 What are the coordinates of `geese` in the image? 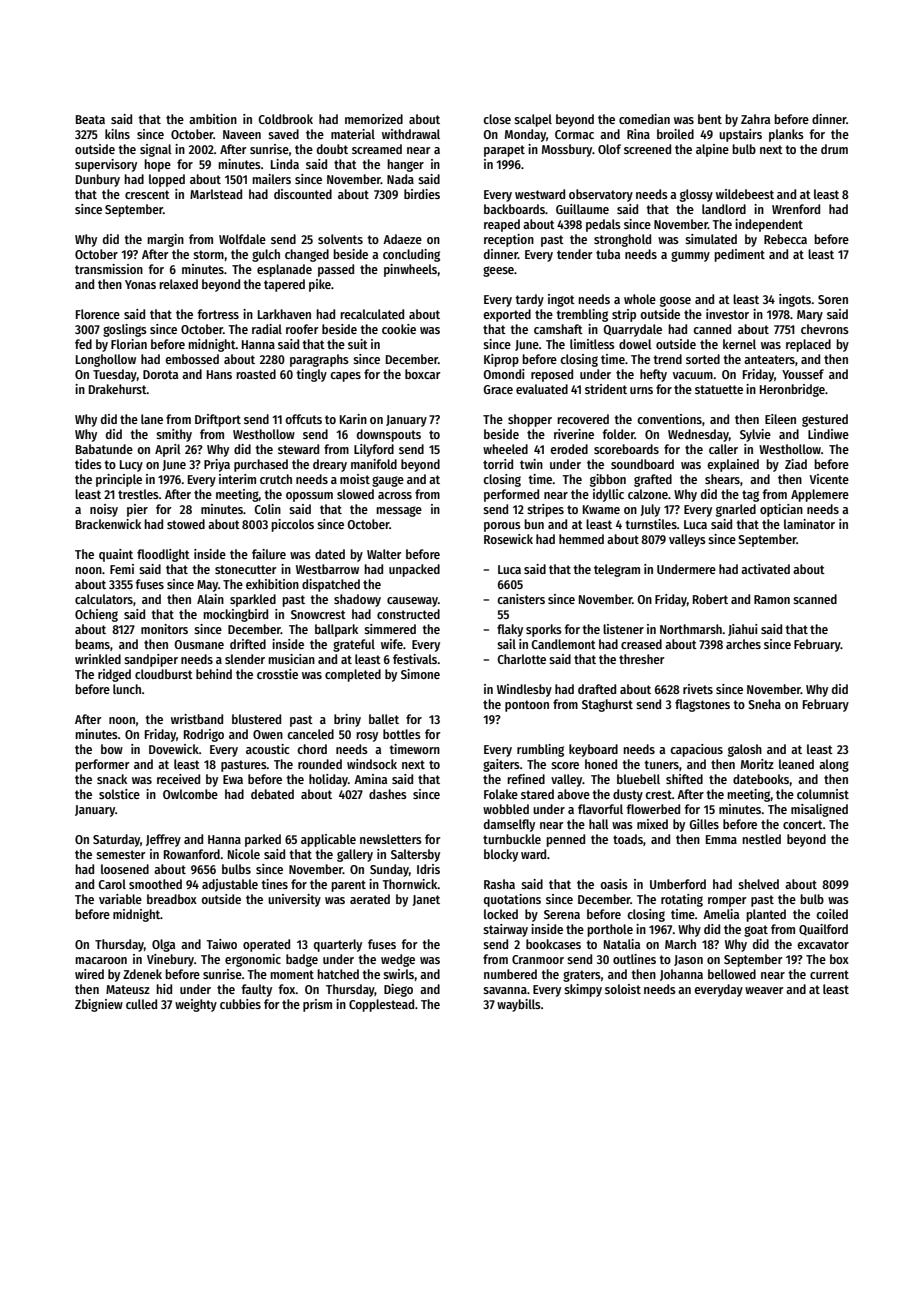 It's located at (498, 271).
